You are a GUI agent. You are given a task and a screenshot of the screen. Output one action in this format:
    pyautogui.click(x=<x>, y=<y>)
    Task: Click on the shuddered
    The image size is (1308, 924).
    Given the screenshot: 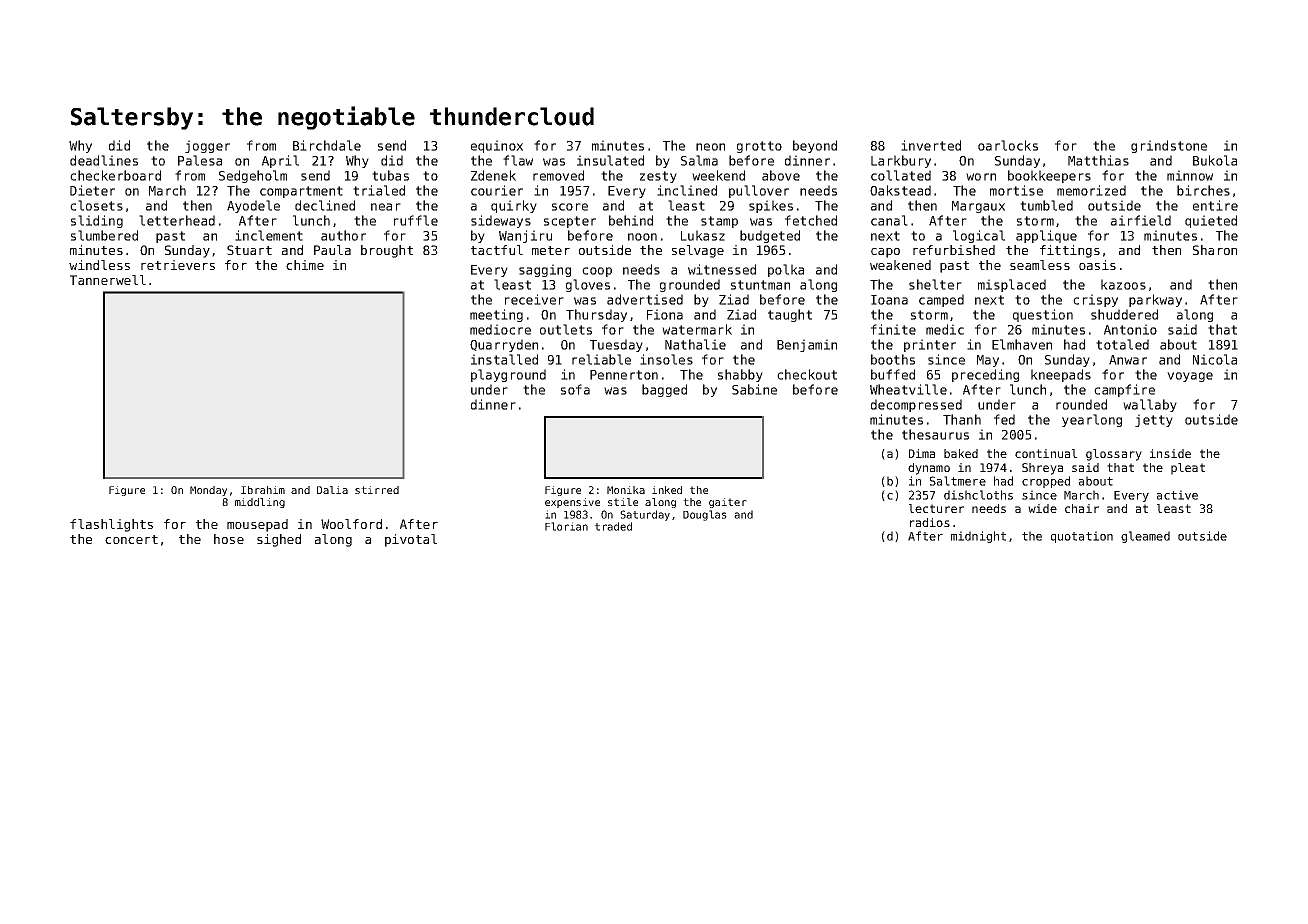 What is the action you would take?
    pyautogui.click(x=1124, y=314)
